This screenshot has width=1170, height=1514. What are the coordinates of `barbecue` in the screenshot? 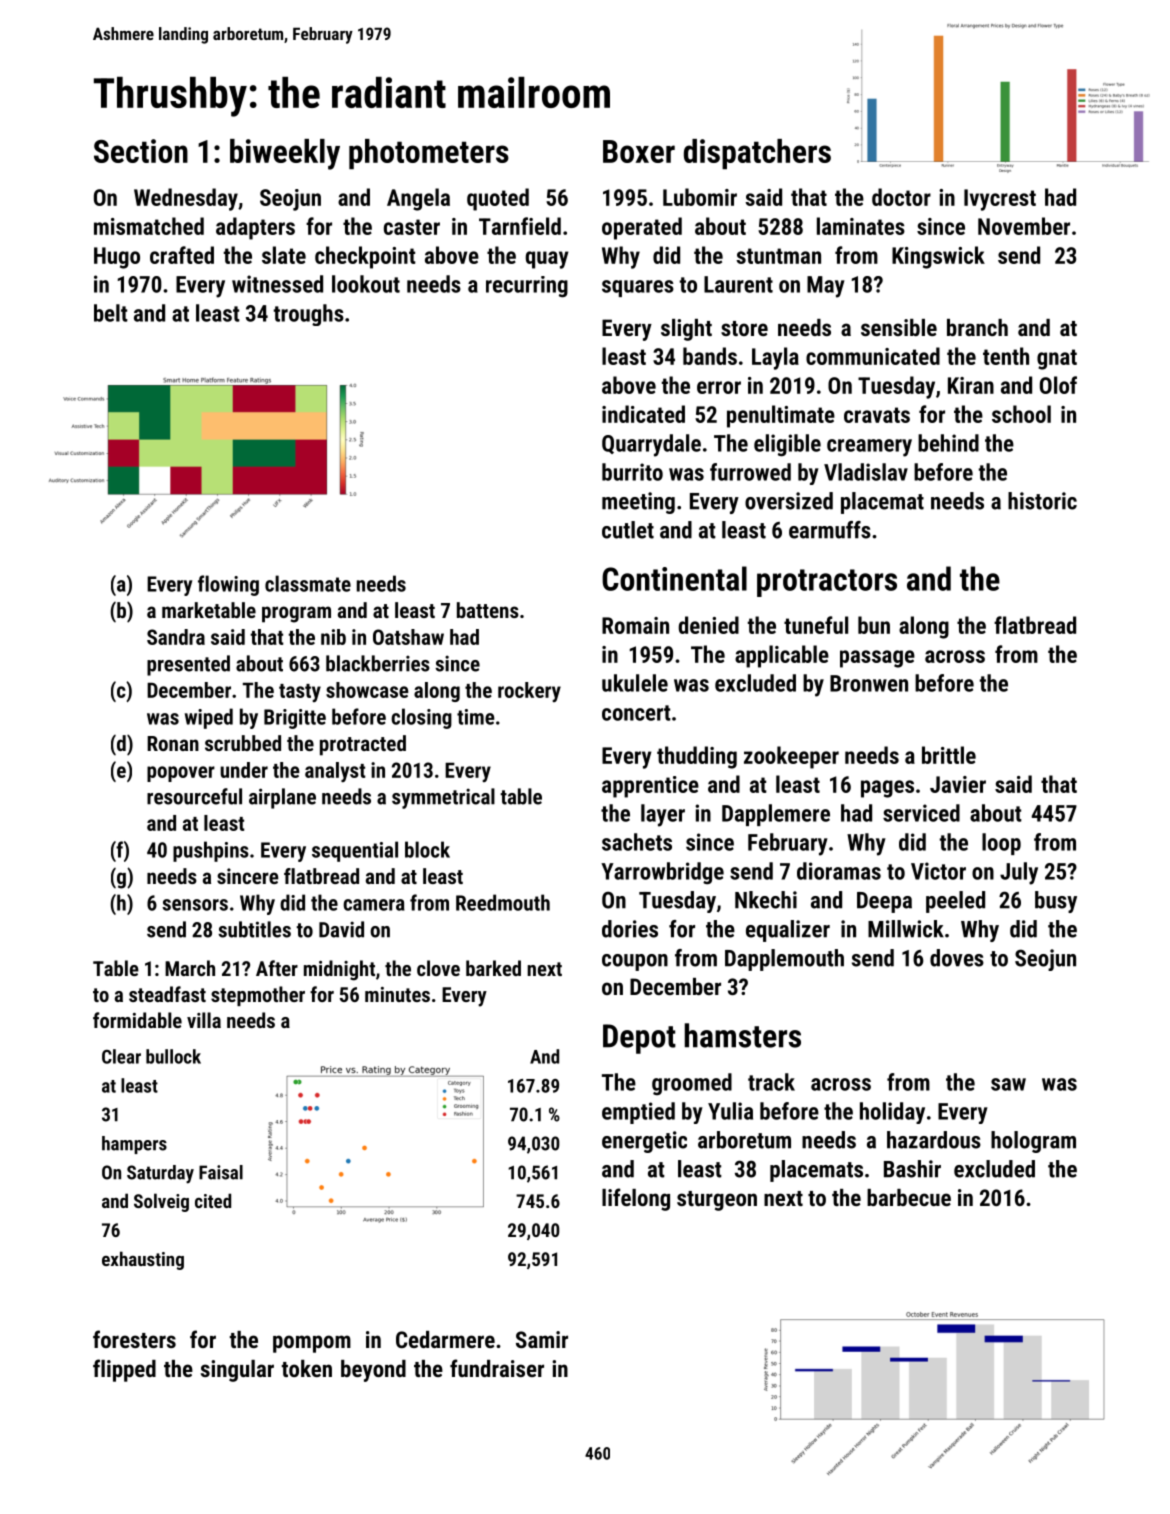 It's located at (909, 1197).
